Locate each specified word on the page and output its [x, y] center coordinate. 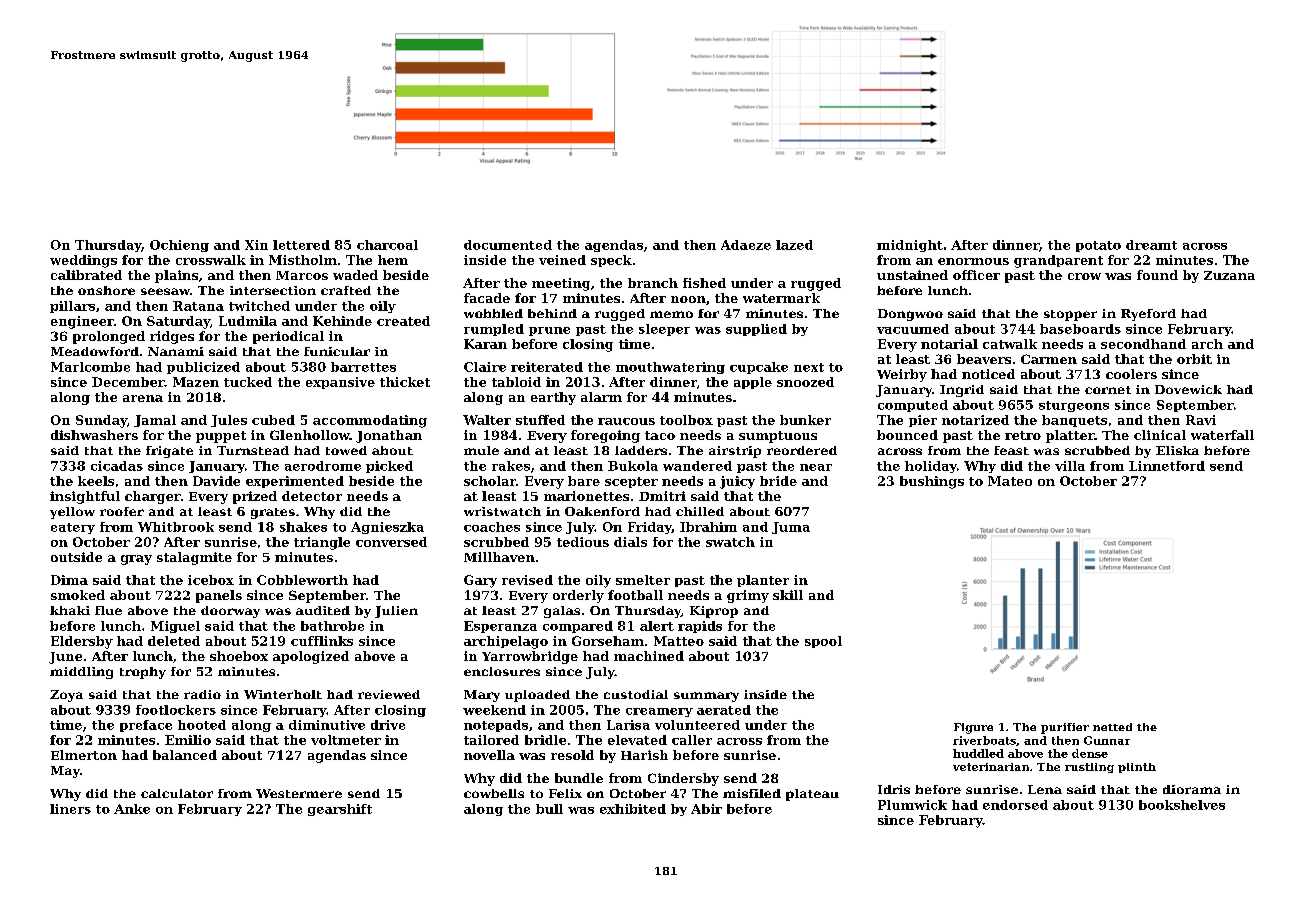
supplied [756, 330]
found [1157, 275]
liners [70, 809]
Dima [69, 580]
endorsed [1015, 805]
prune [549, 331]
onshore [106, 290]
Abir [706, 809]
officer [976, 275]
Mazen [196, 382]
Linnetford [1167, 466]
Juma [791, 528]
